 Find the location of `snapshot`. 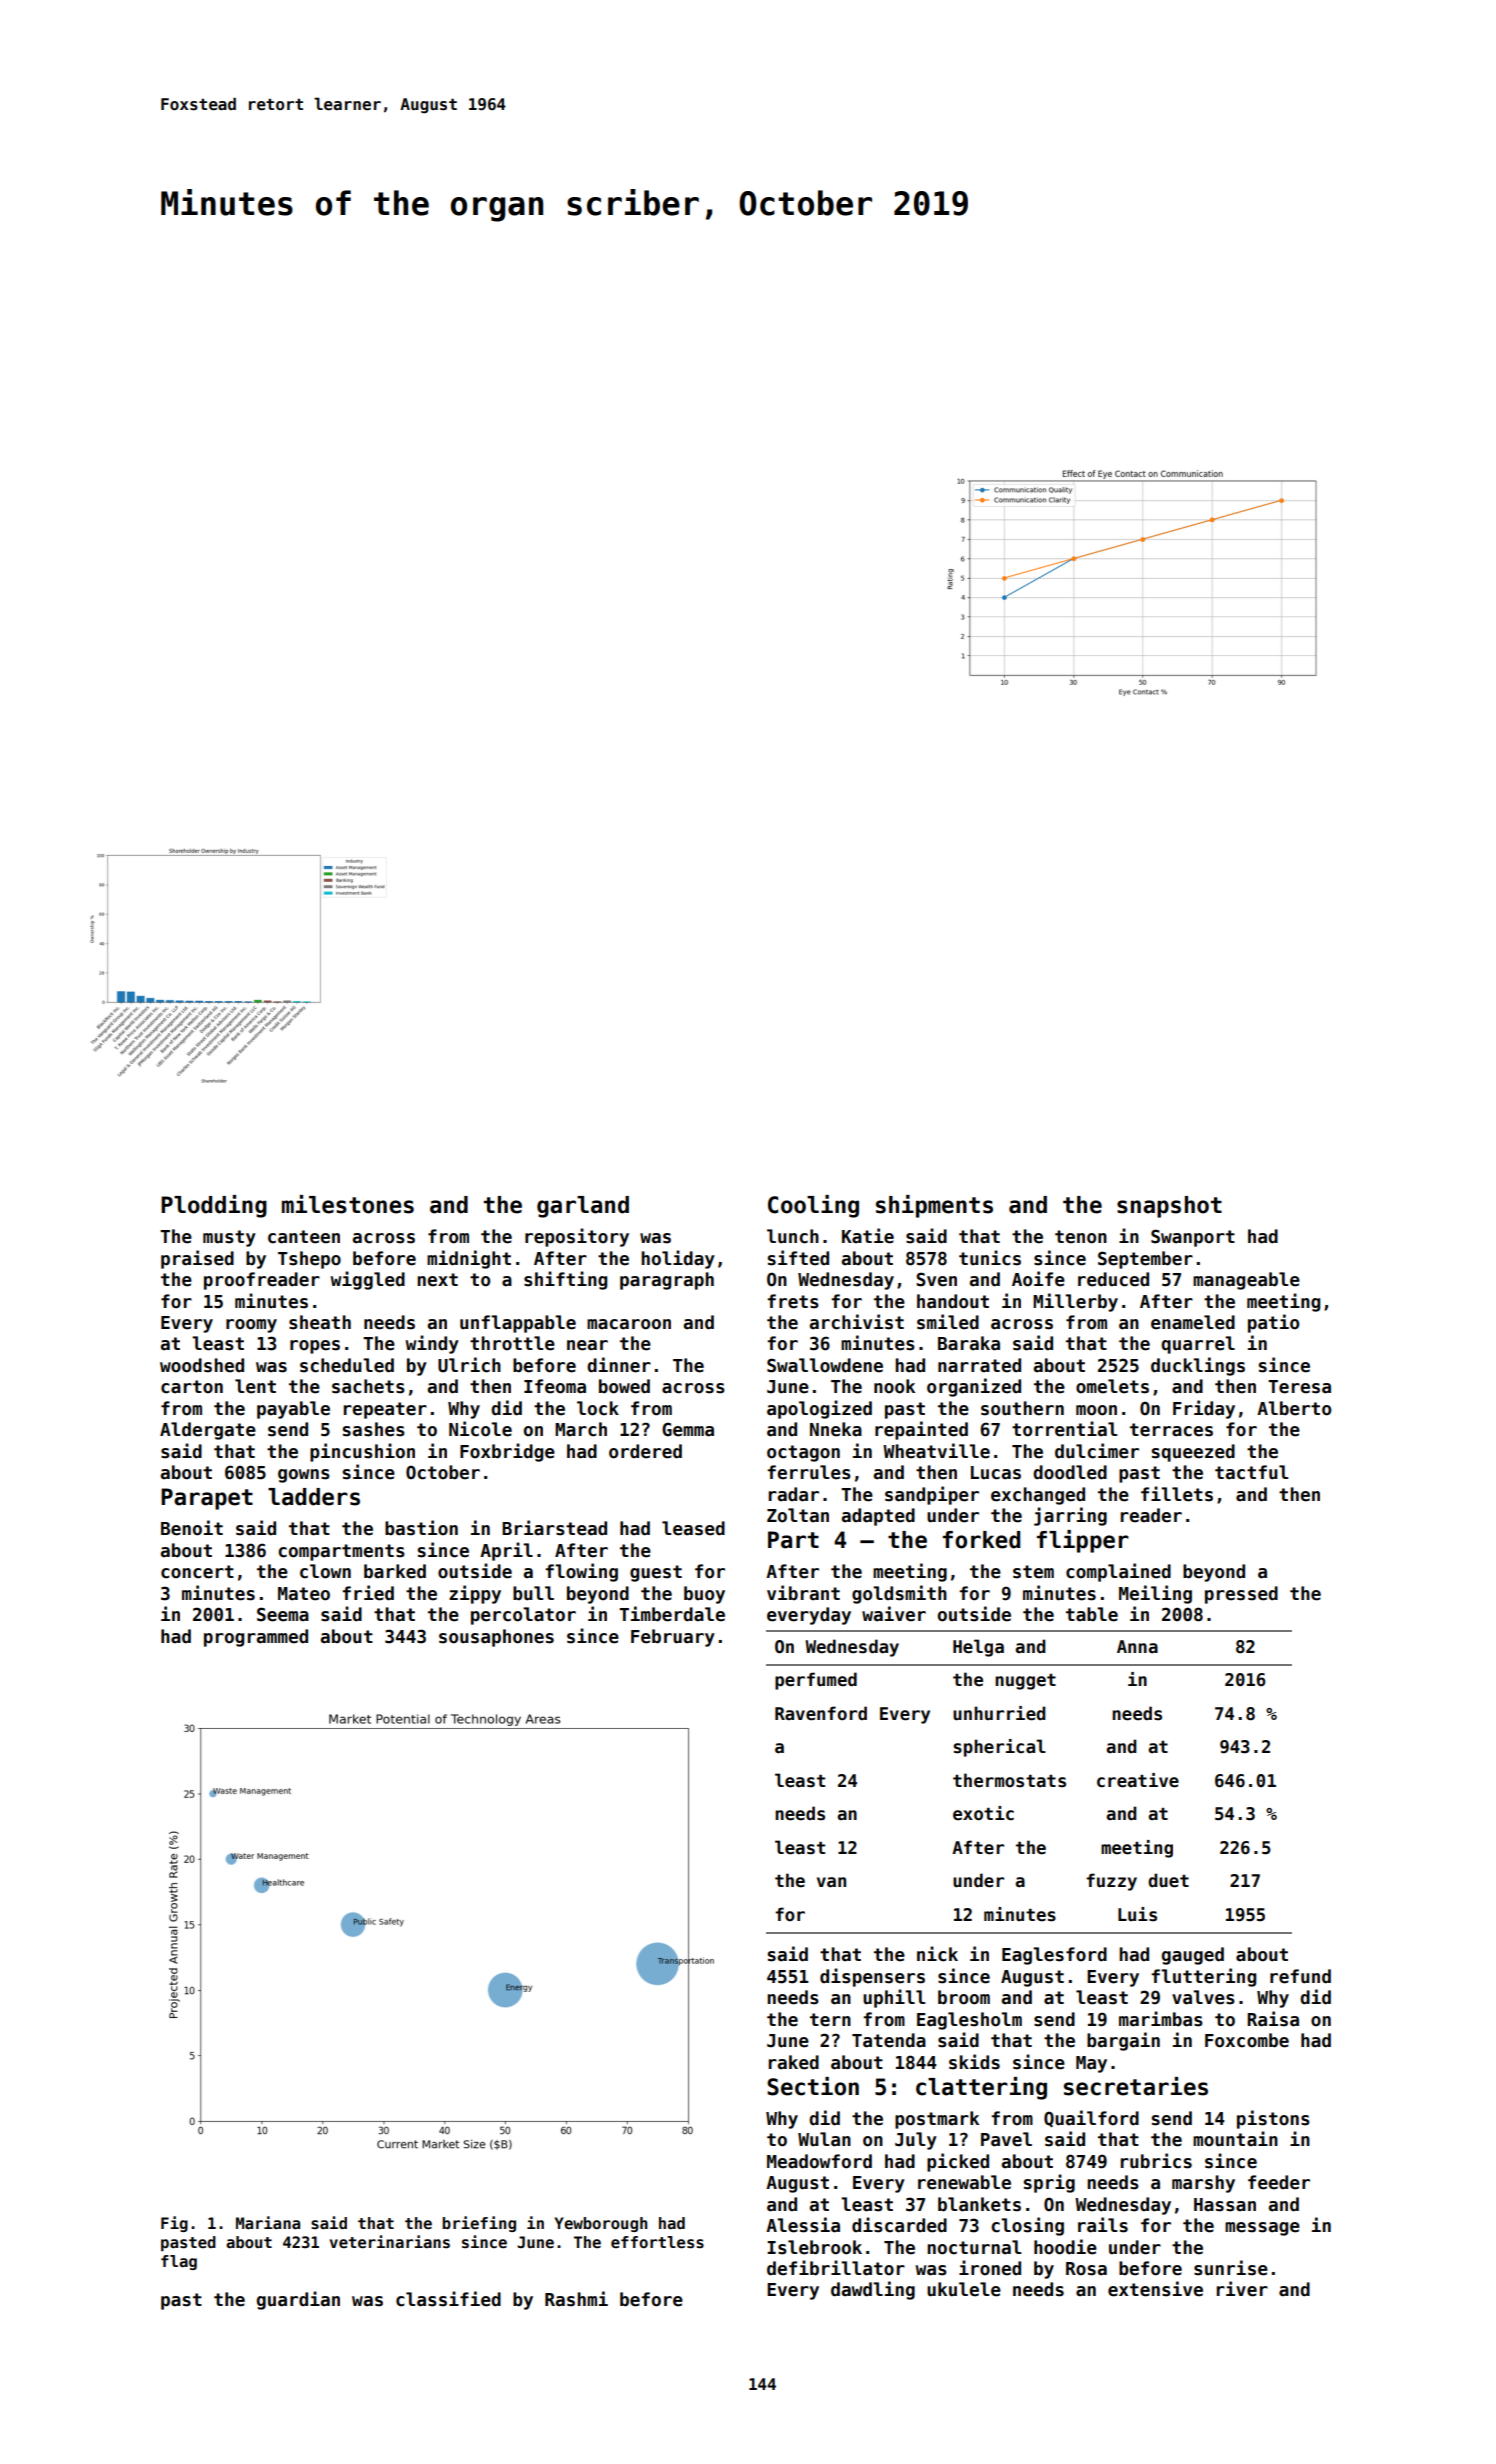

snapshot is located at coordinates (1169, 1207).
